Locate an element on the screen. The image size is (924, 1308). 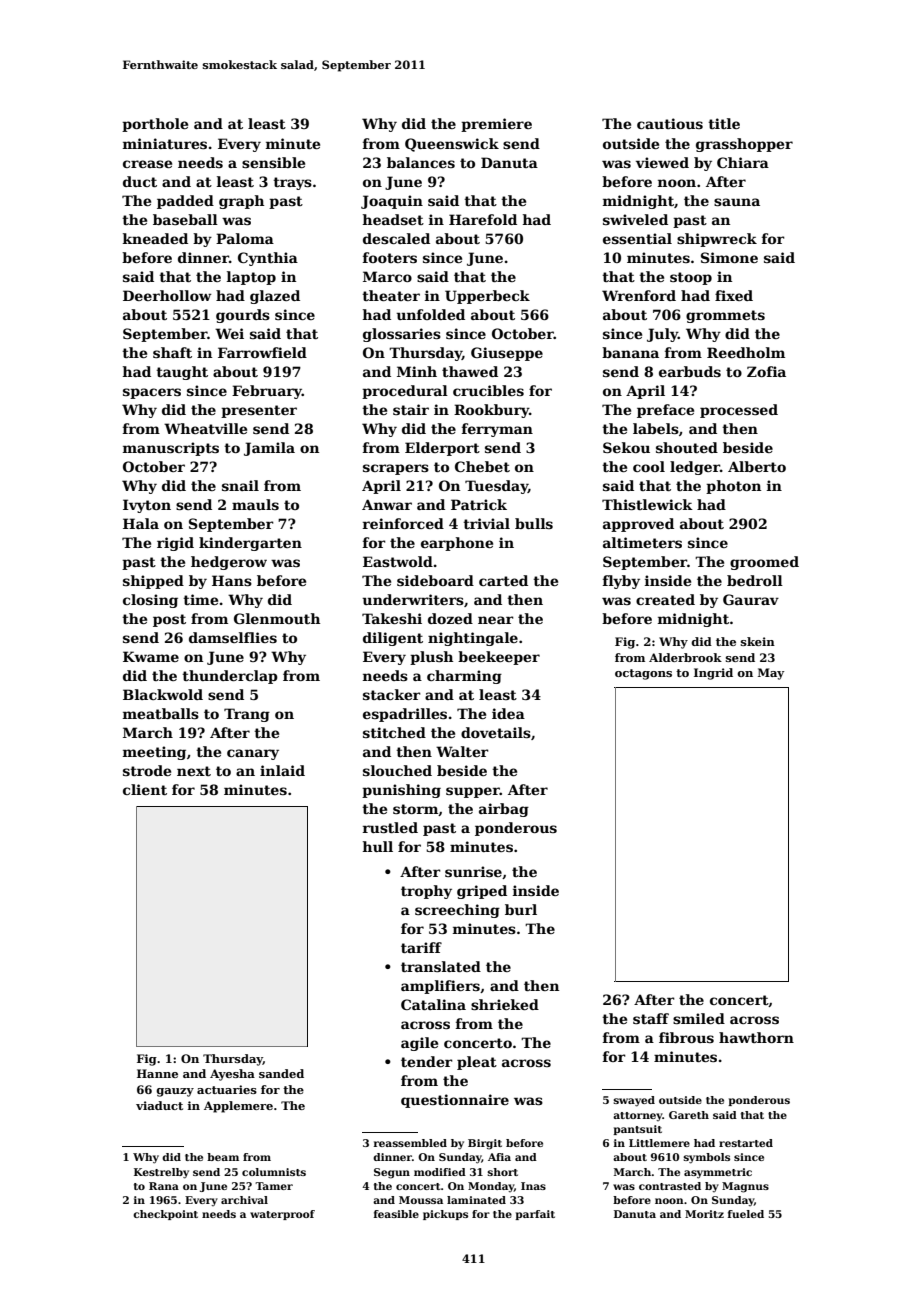
porthole is located at coordinates (155, 125).
